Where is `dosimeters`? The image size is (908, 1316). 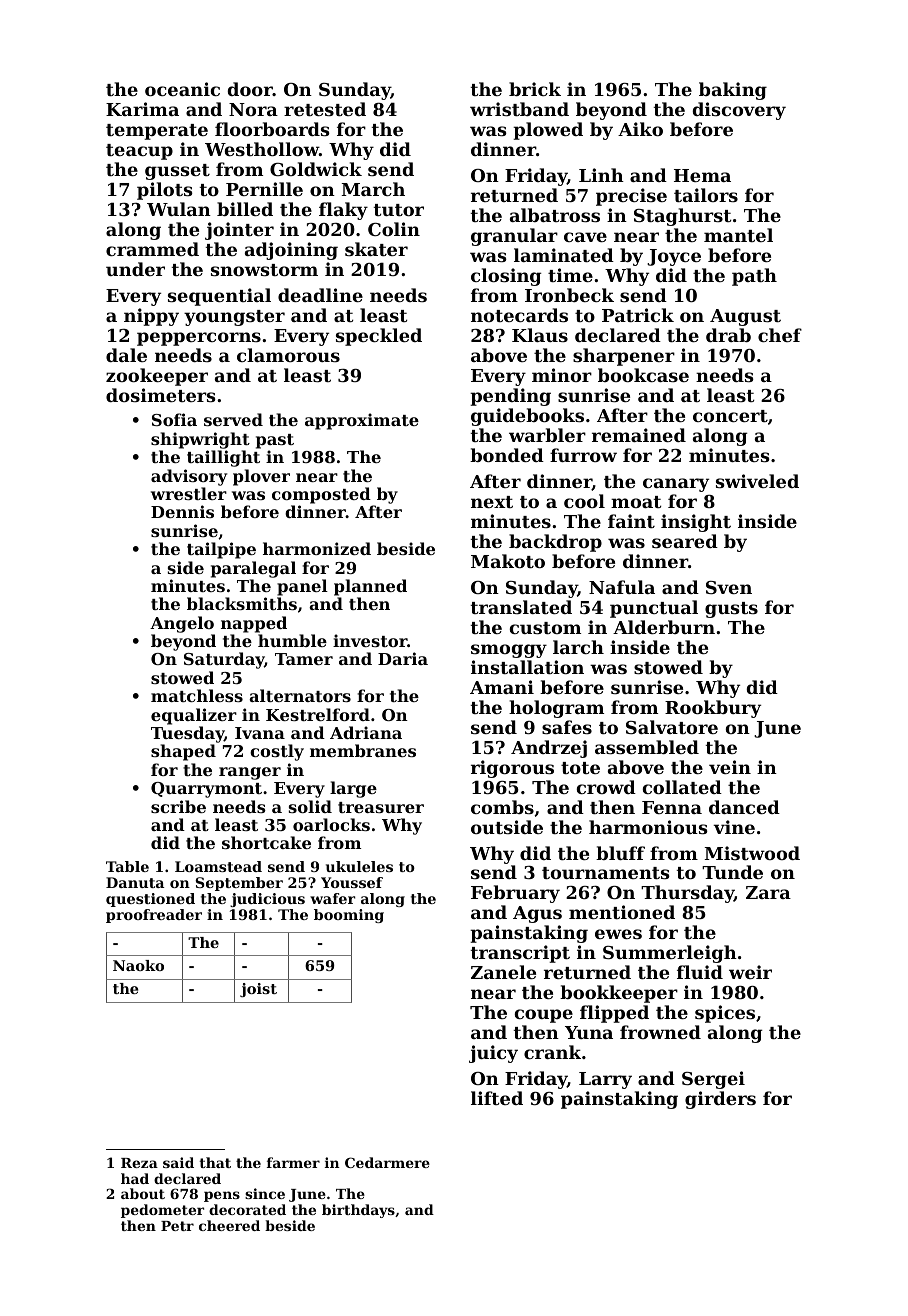
dosimeters is located at coordinates (161, 395).
